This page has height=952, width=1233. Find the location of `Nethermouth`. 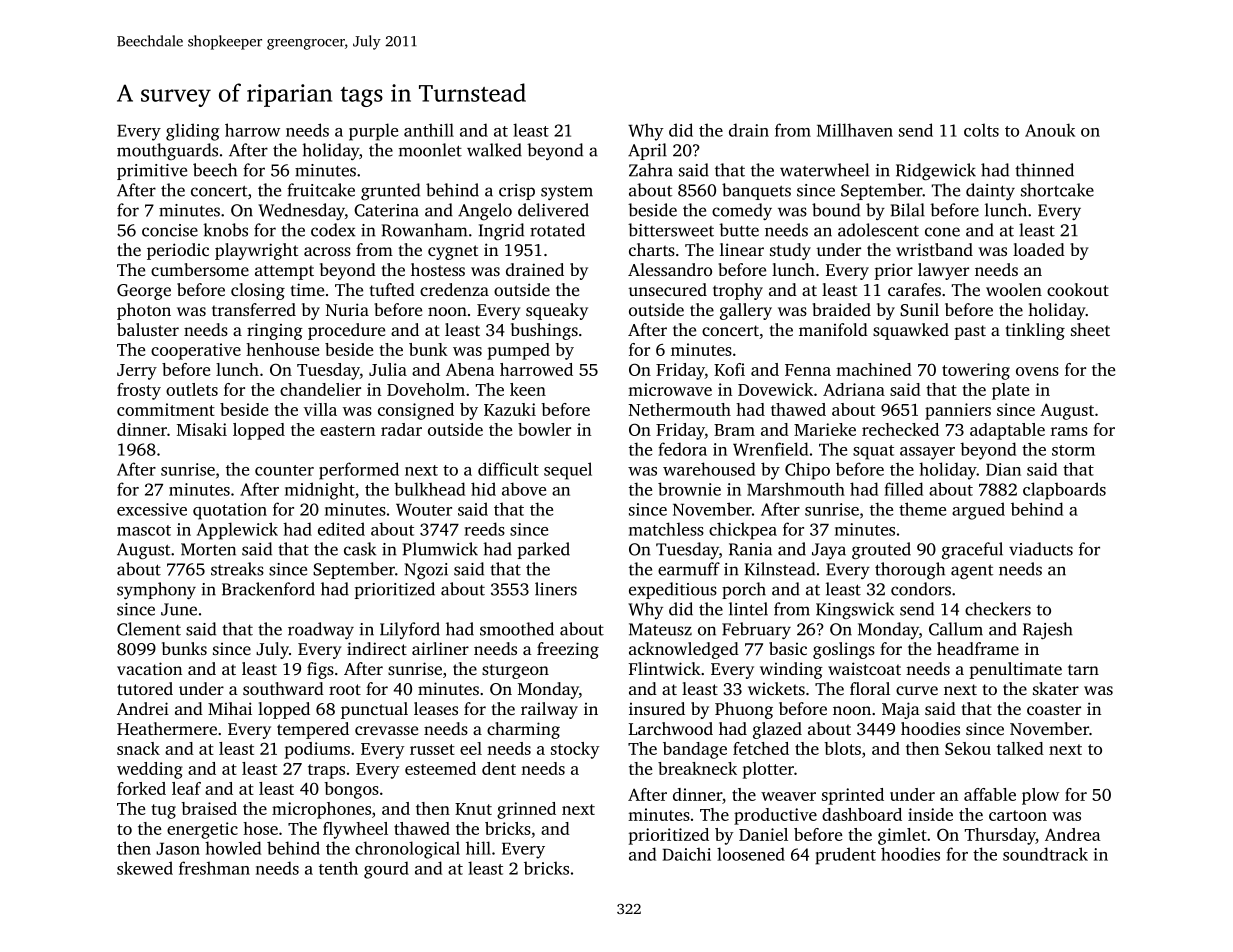

Nethermouth is located at coordinates (680, 409).
